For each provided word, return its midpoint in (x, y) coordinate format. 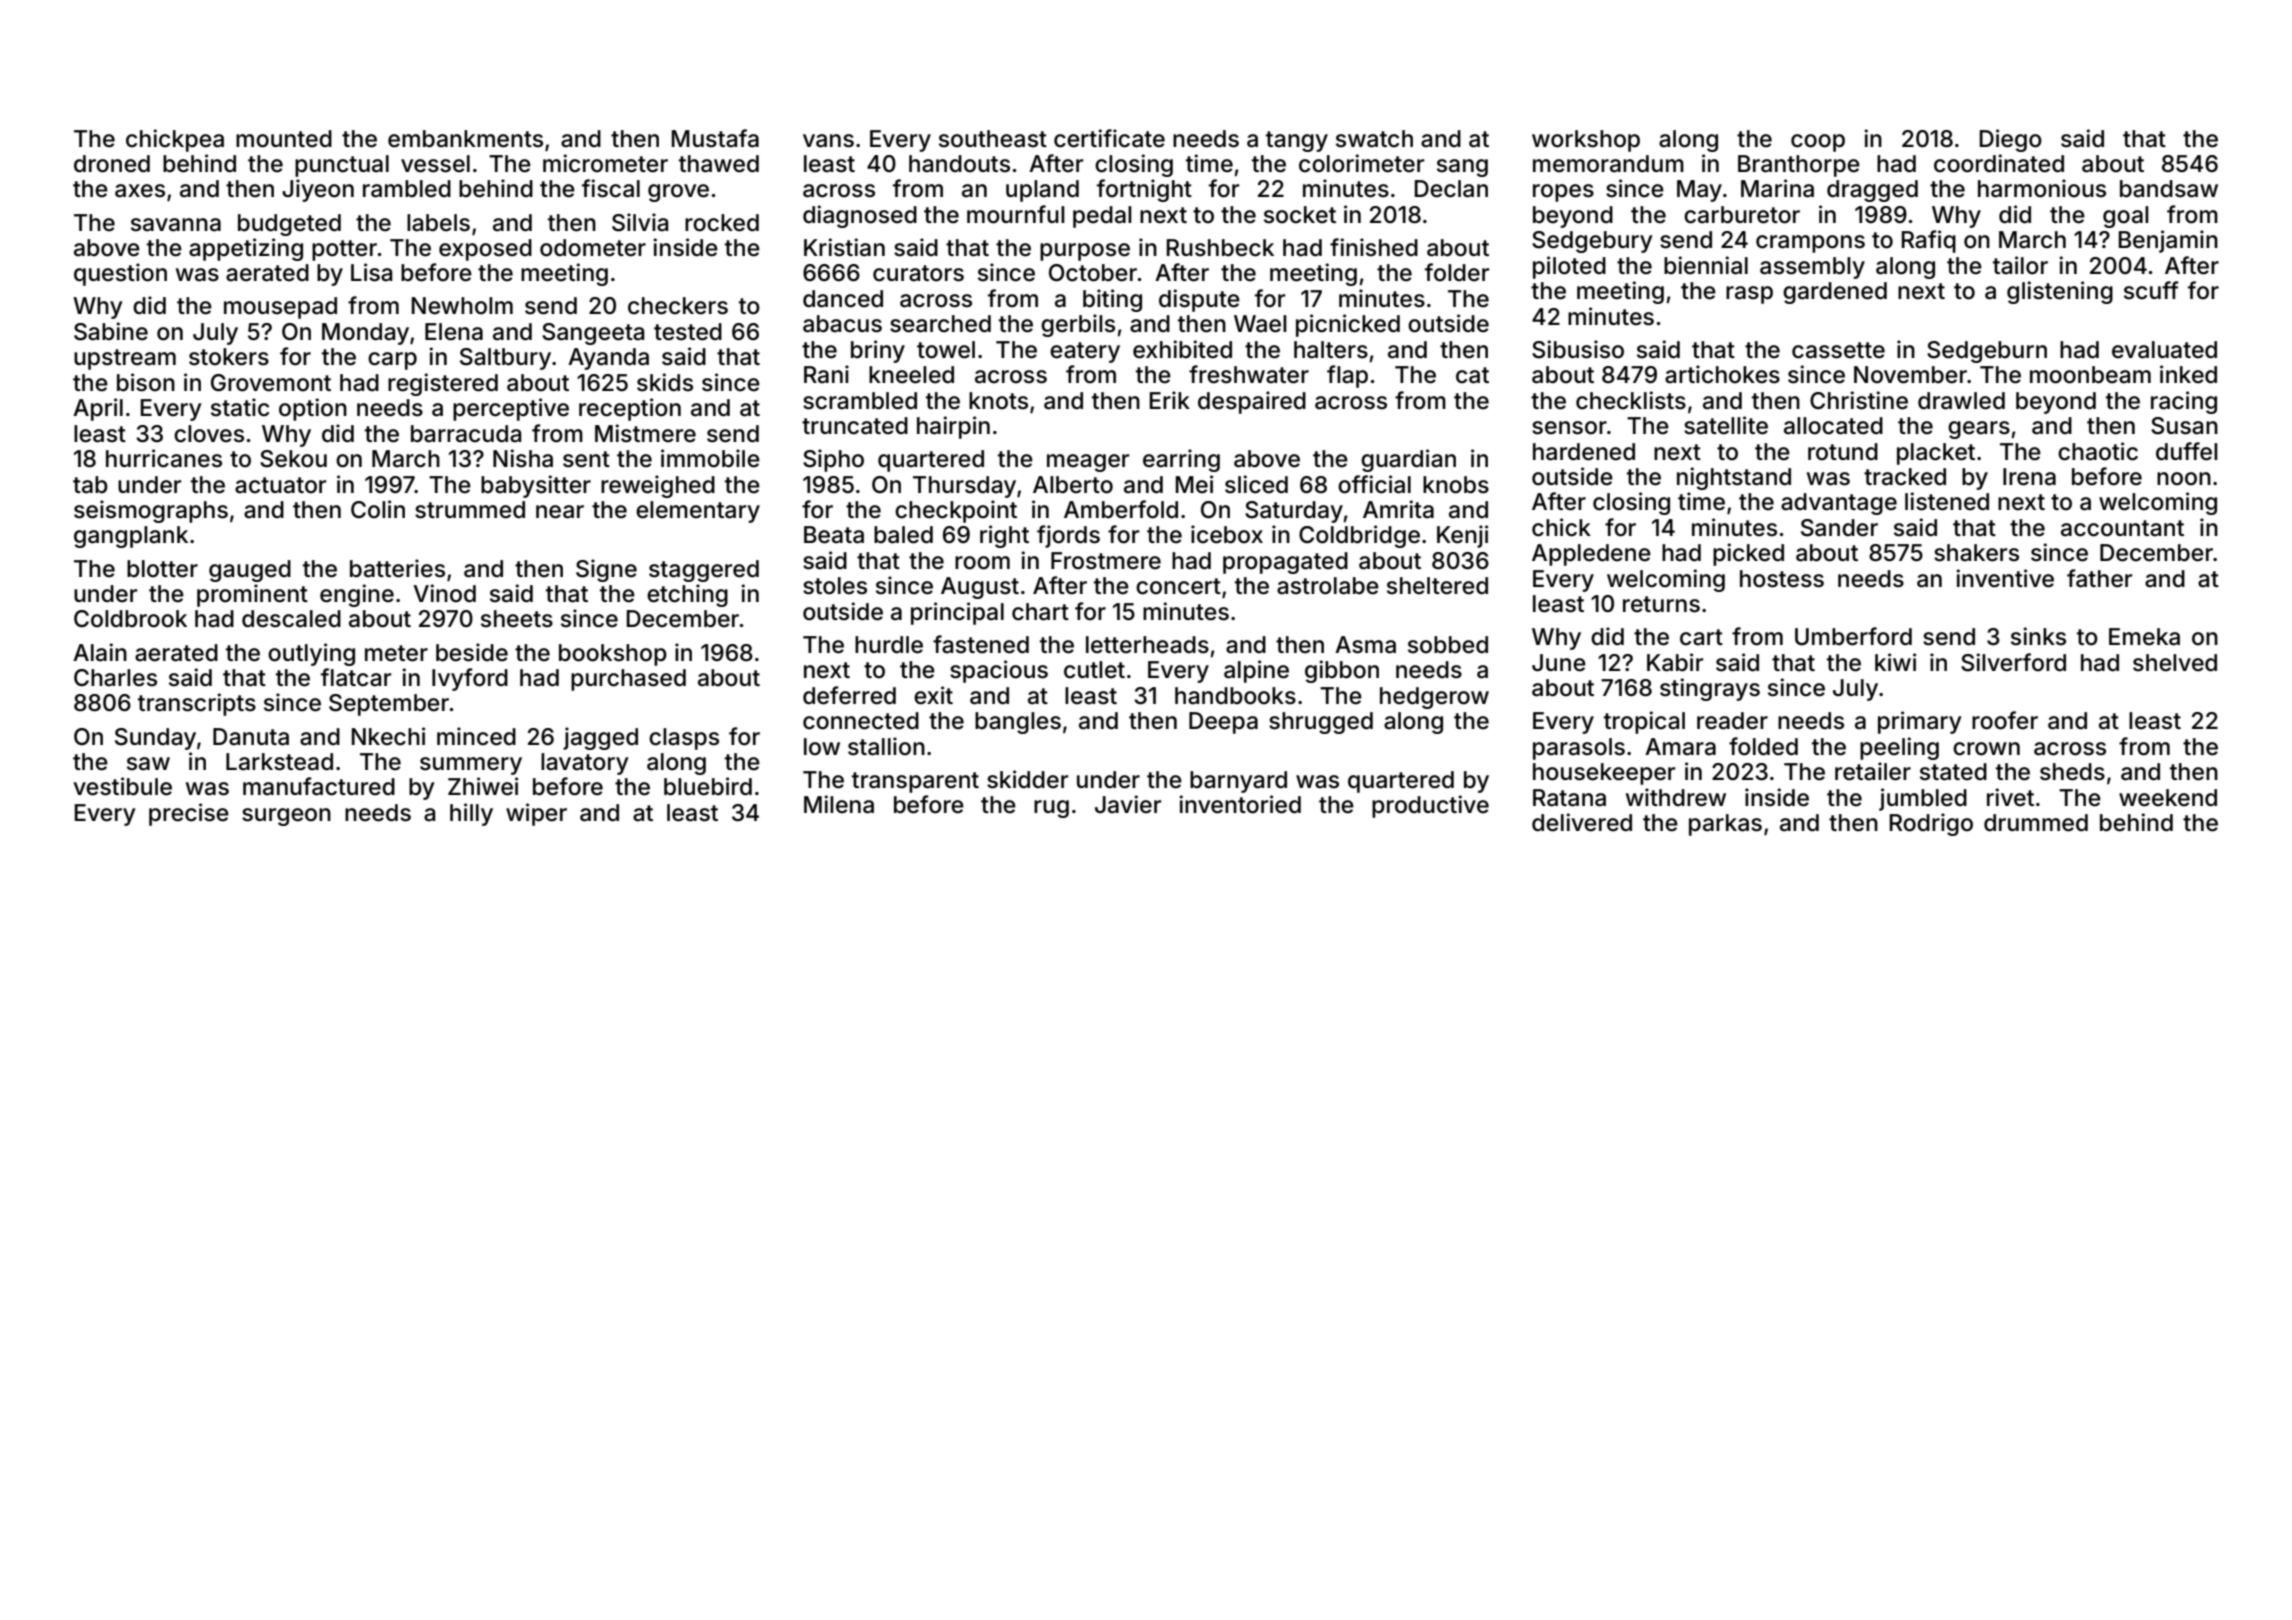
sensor (1569, 428)
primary (1920, 722)
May (1699, 191)
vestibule (122, 786)
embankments (465, 139)
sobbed (1448, 645)
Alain (100, 652)
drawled (1961, 401)
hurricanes (164, 458)
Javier (1128, 804)
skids (665, 382)
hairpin (953, 427)
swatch (1374, 139)
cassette (1838, 350)
